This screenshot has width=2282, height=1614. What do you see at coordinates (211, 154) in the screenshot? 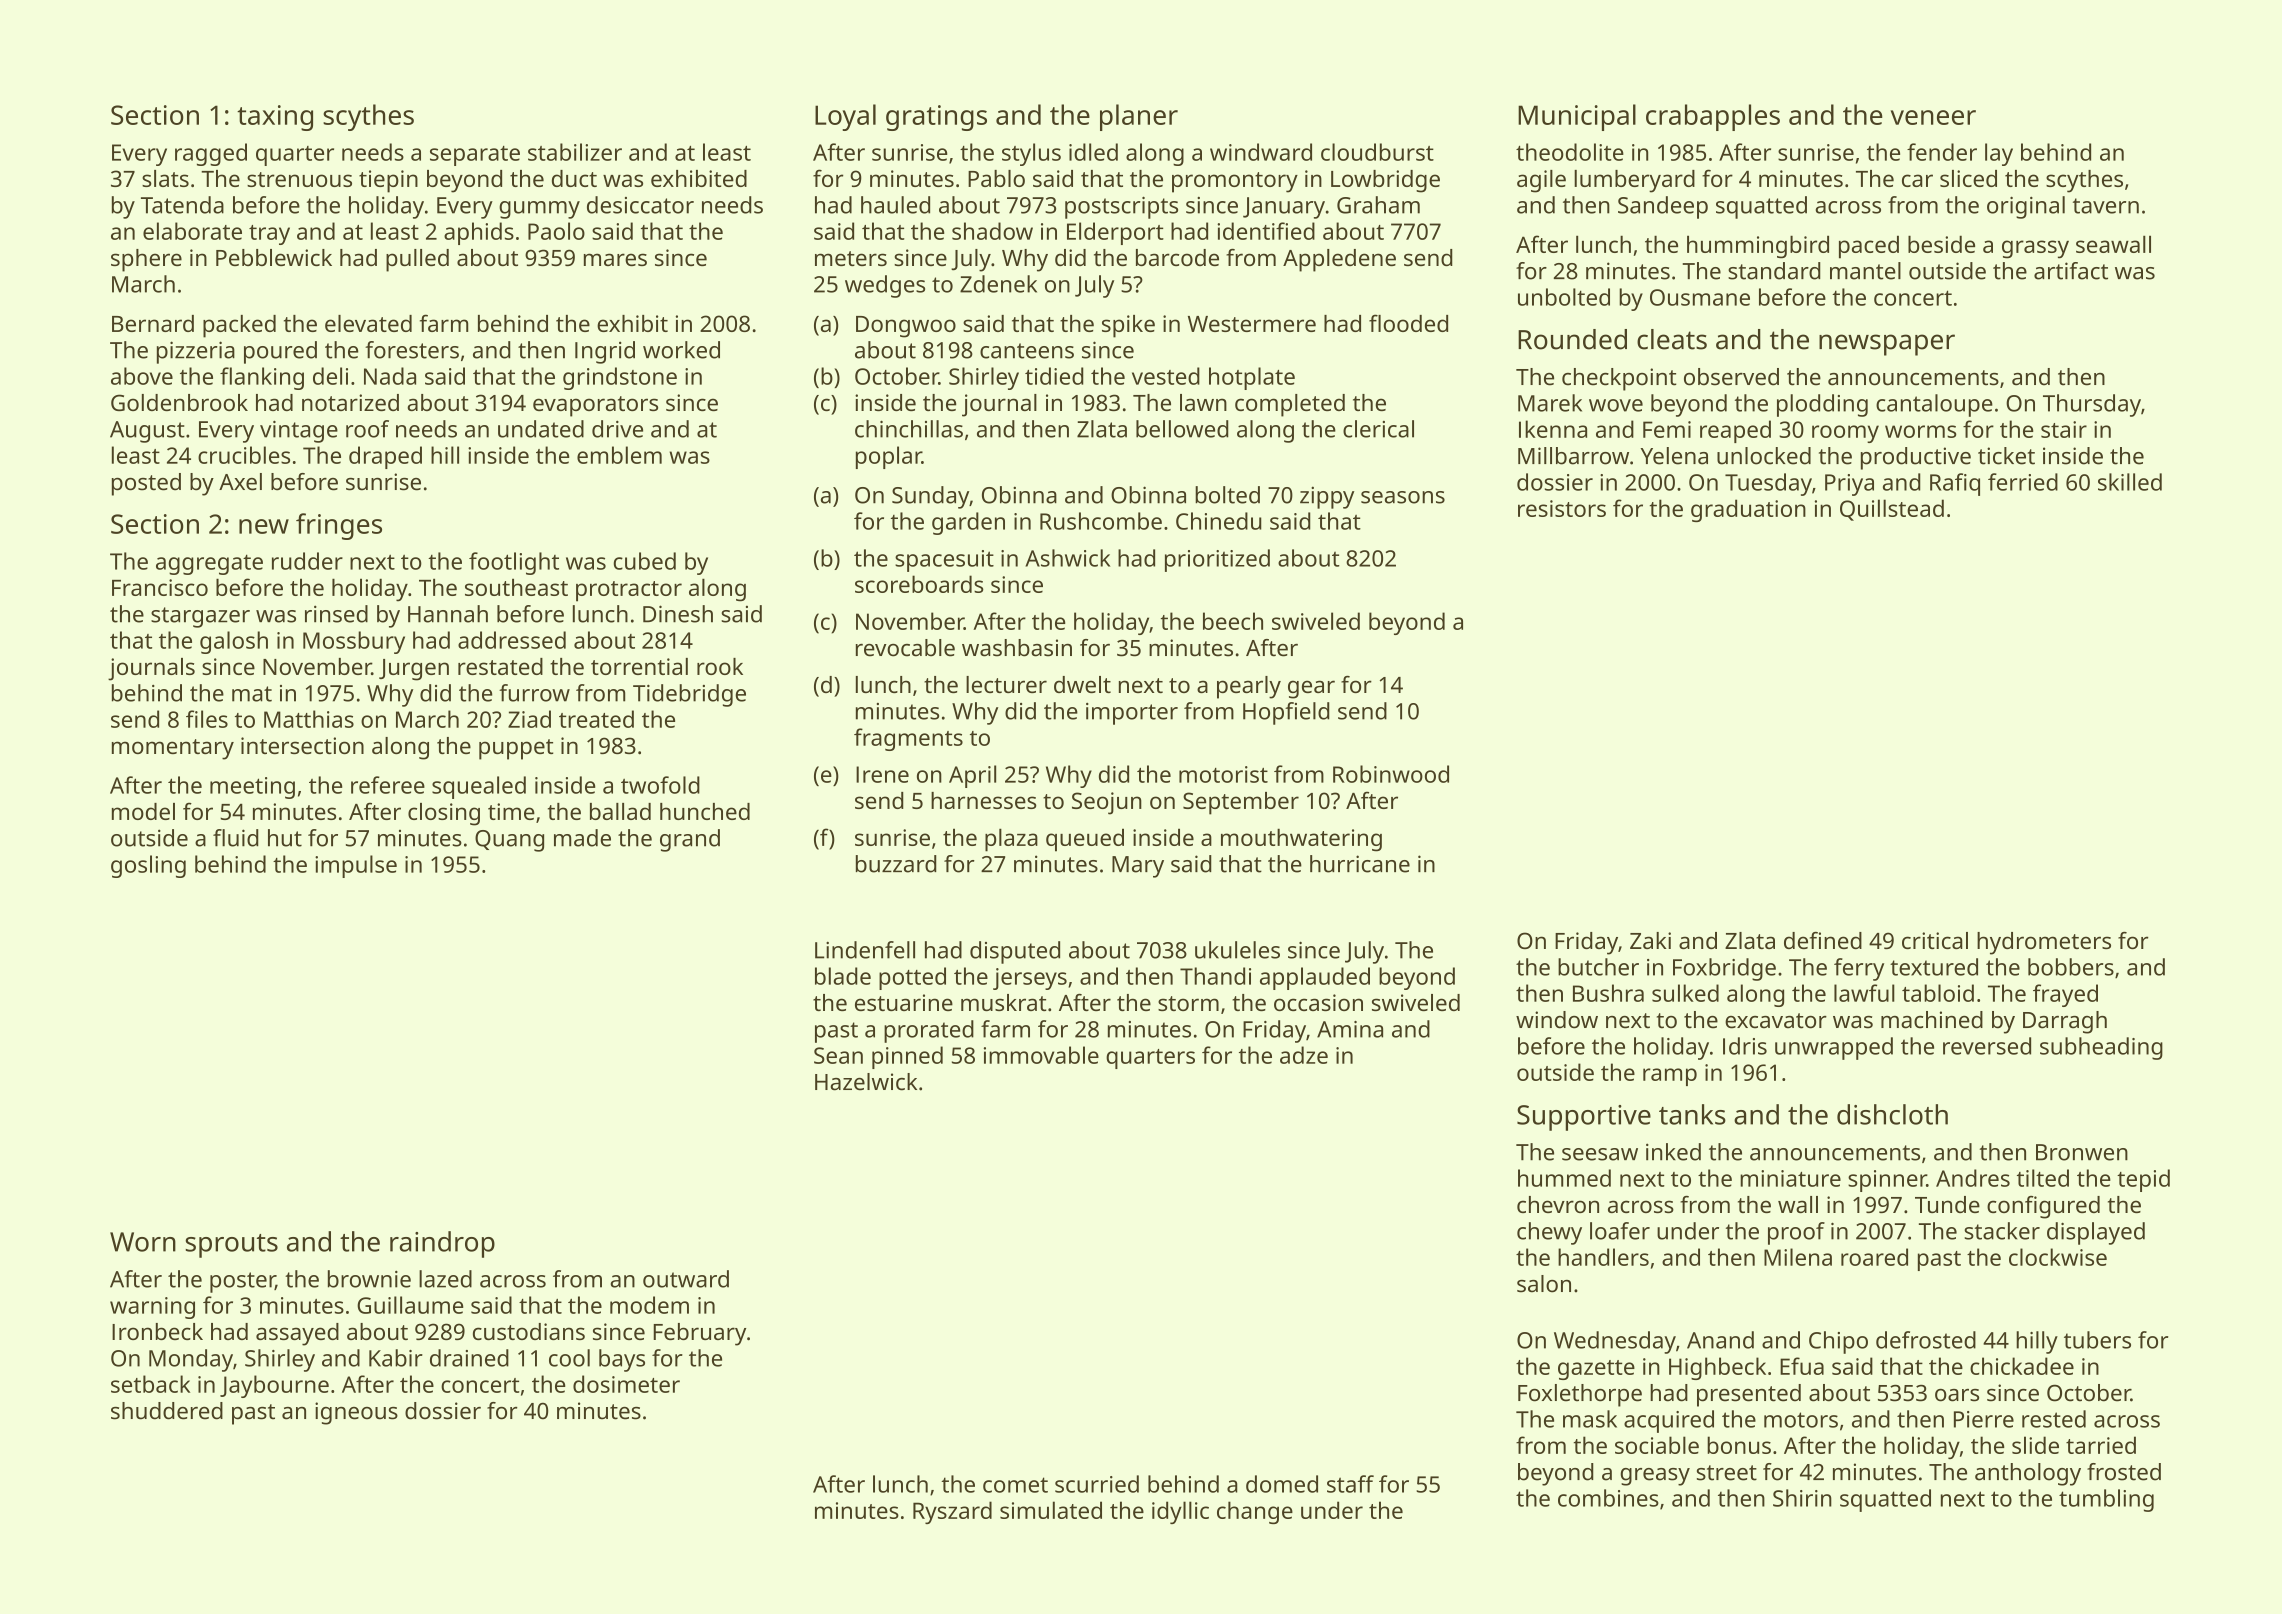
I see `ragged` at bounding box center [211, 154].
